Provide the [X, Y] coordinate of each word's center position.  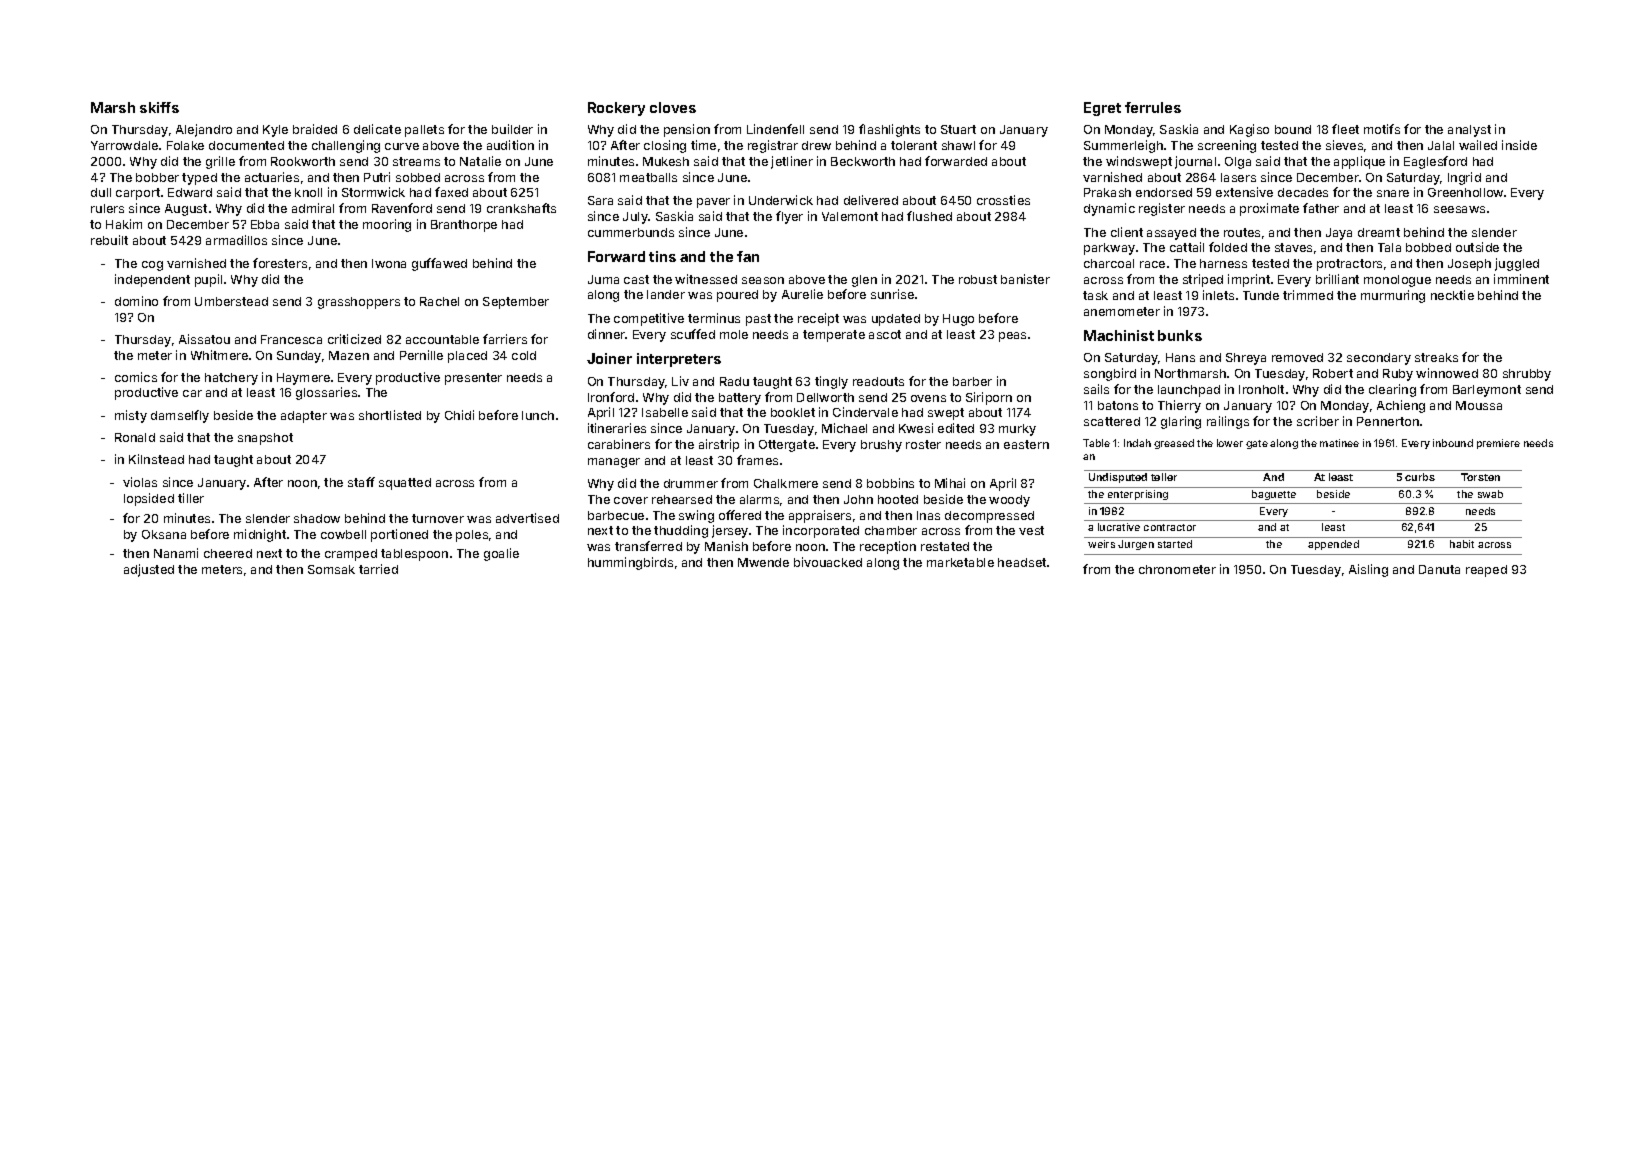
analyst [1469, 131]
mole [734, 334]
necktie [1452, 295]
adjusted [149, 570]
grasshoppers [359, 303]
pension [687, 130]
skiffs [159, 107]
